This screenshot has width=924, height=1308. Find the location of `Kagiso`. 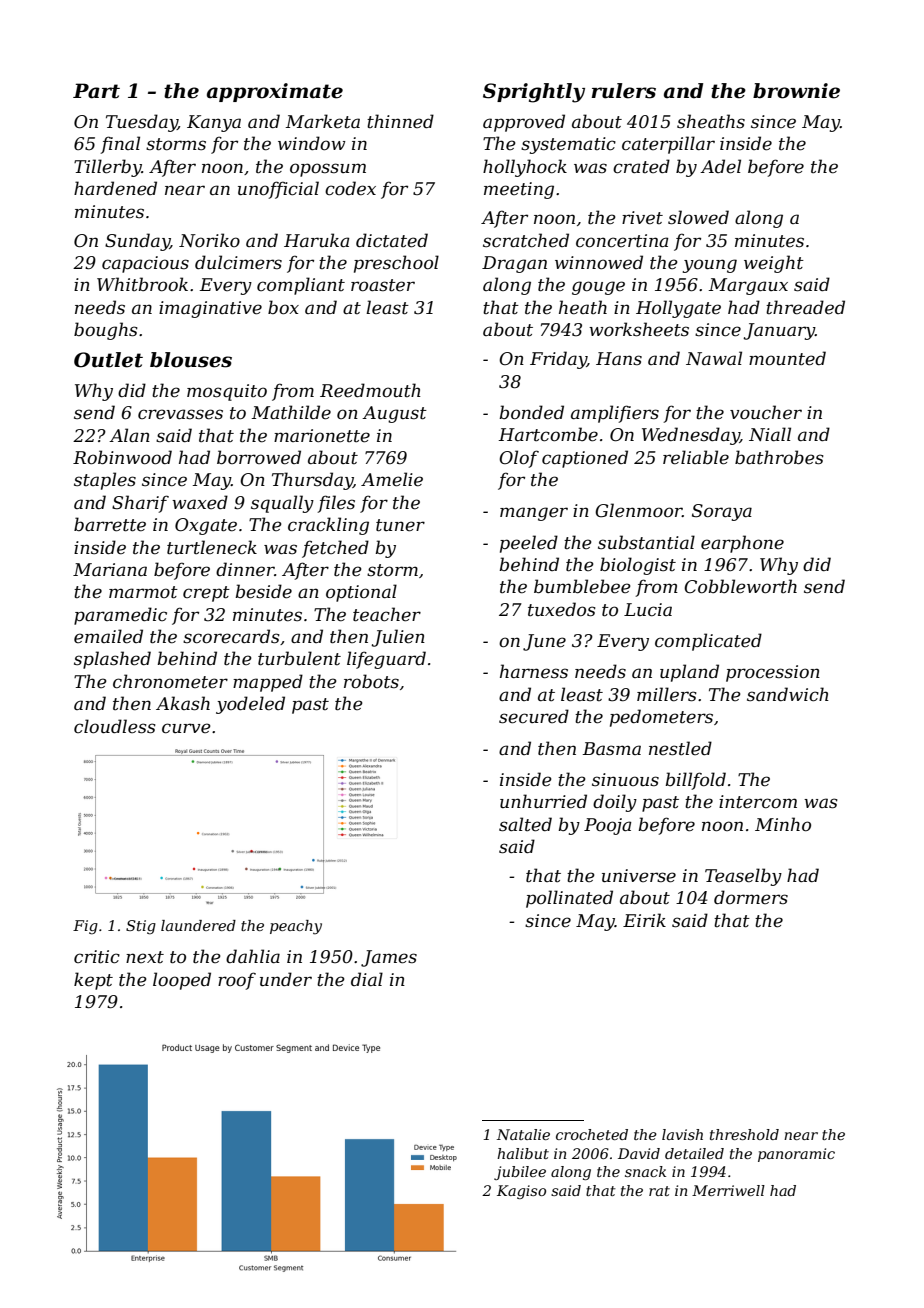

Kagiso is located at coordinates (521, 1192).
